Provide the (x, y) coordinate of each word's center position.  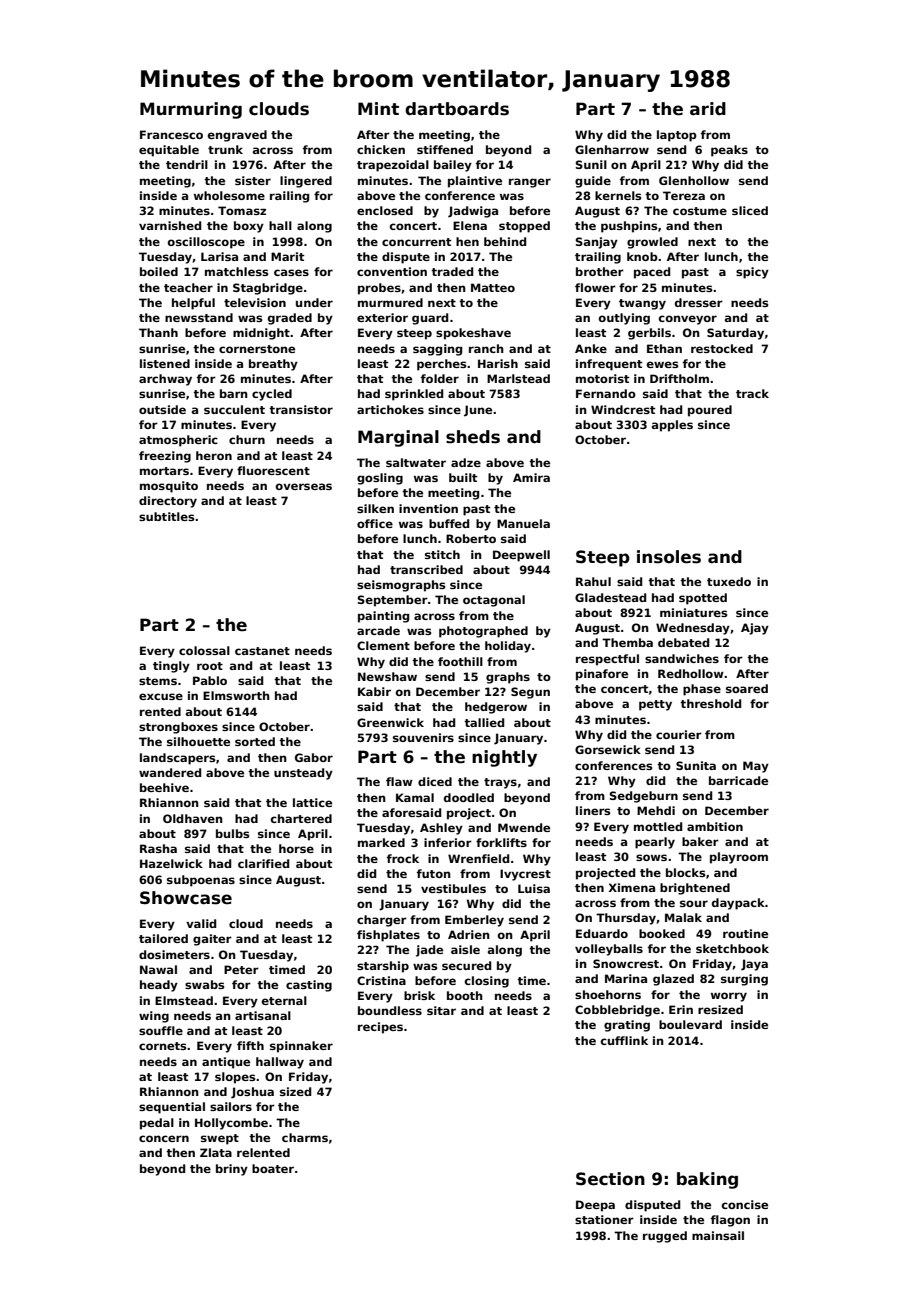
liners (593, 810)
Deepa (595, 1206)
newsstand (199, 317)
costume (700, 211)
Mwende (524, 827)
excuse (161, 696)
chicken (381, 149)
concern (164, 1138)
